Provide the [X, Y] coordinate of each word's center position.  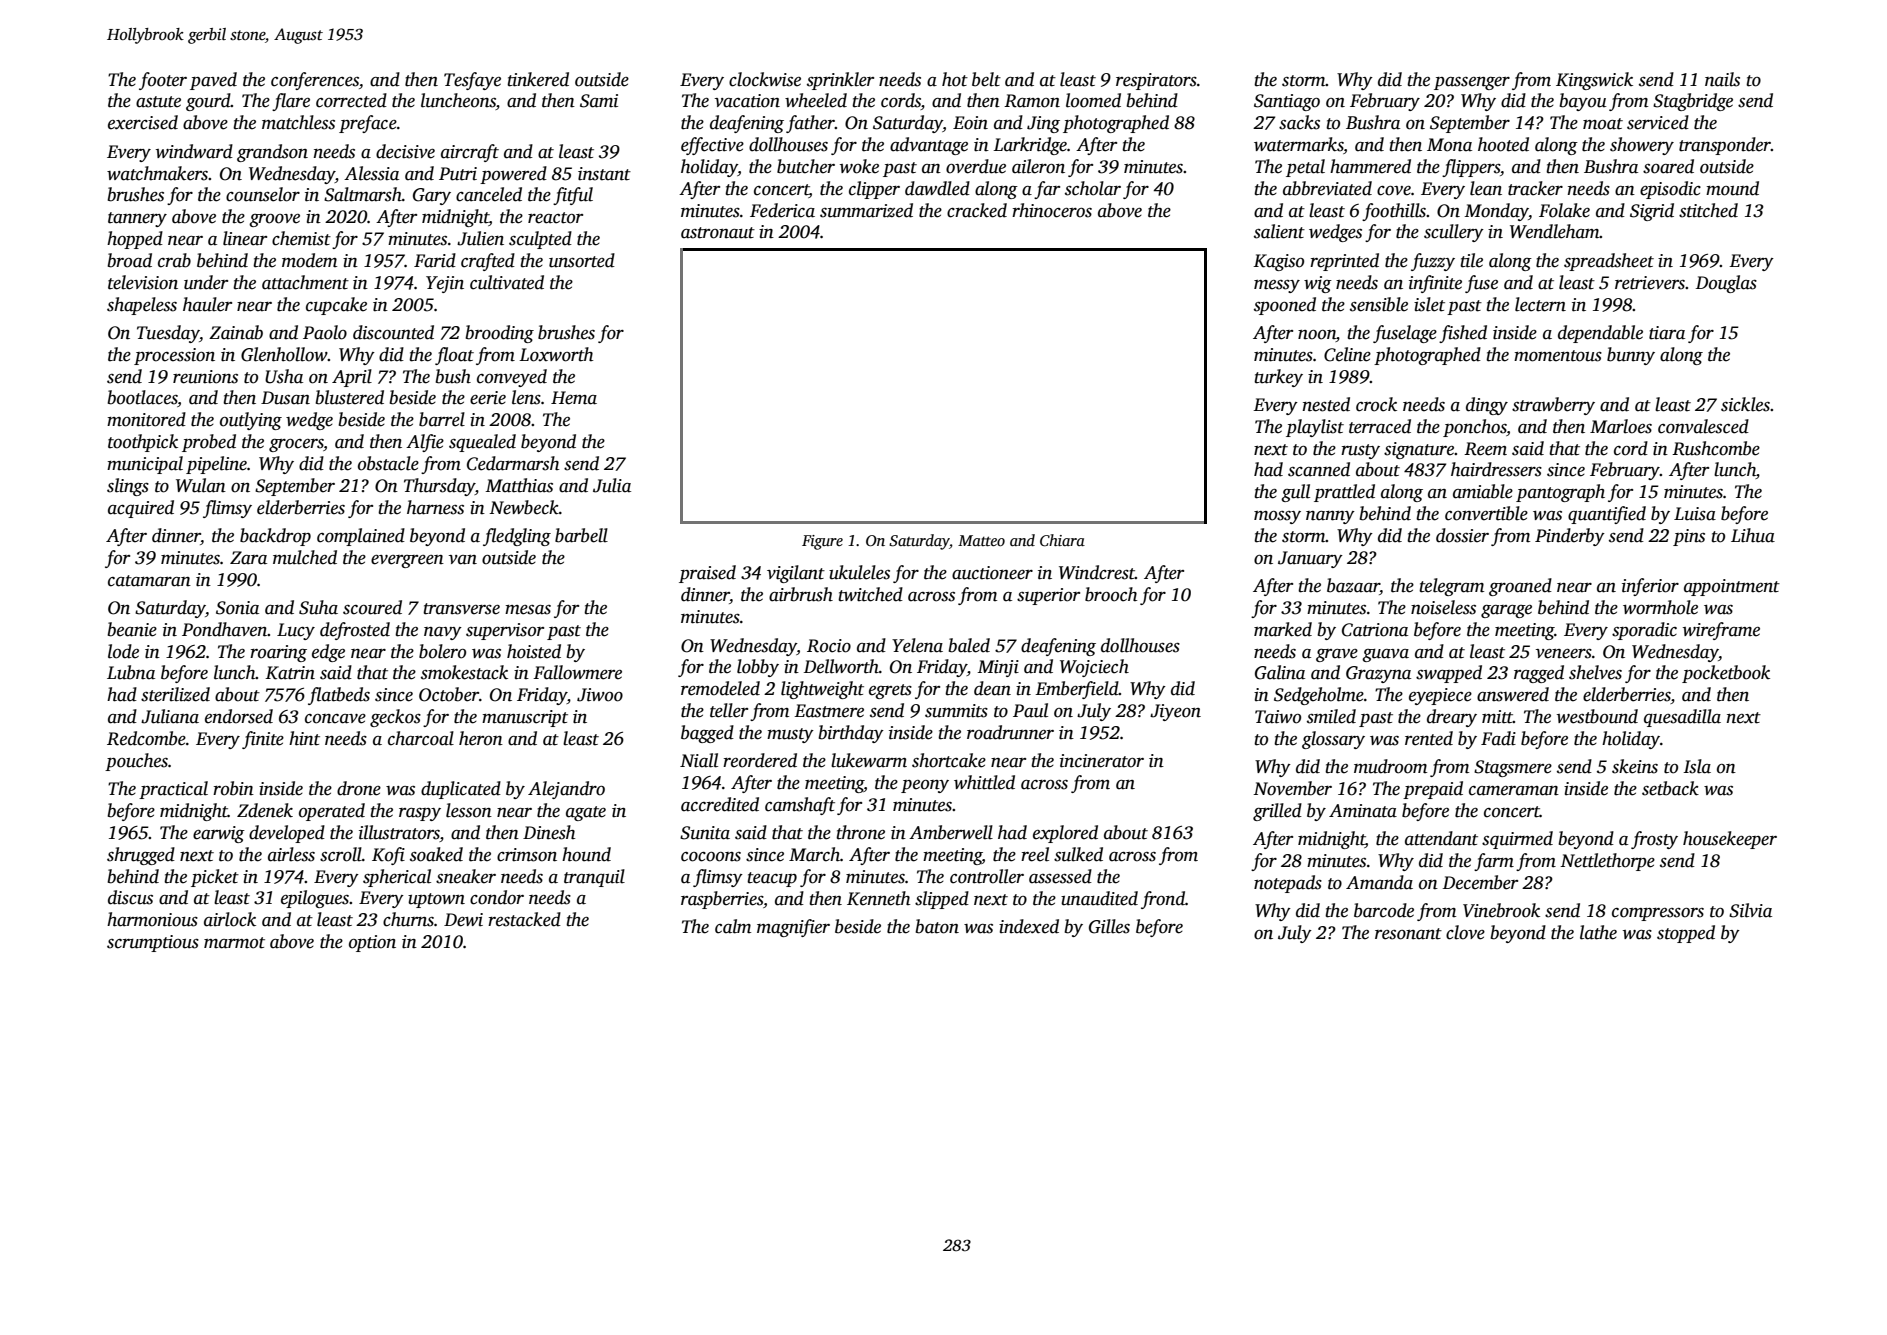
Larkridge [1030, 146]
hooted [1503, 144]
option [372, 943]
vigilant [796, 574]
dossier [1462, 535]
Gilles [1109, 926]
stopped [1686, 934]
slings [128, 487]
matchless [298, 122]
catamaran [149, 581]
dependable [1600, 334]
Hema [574, 398]
